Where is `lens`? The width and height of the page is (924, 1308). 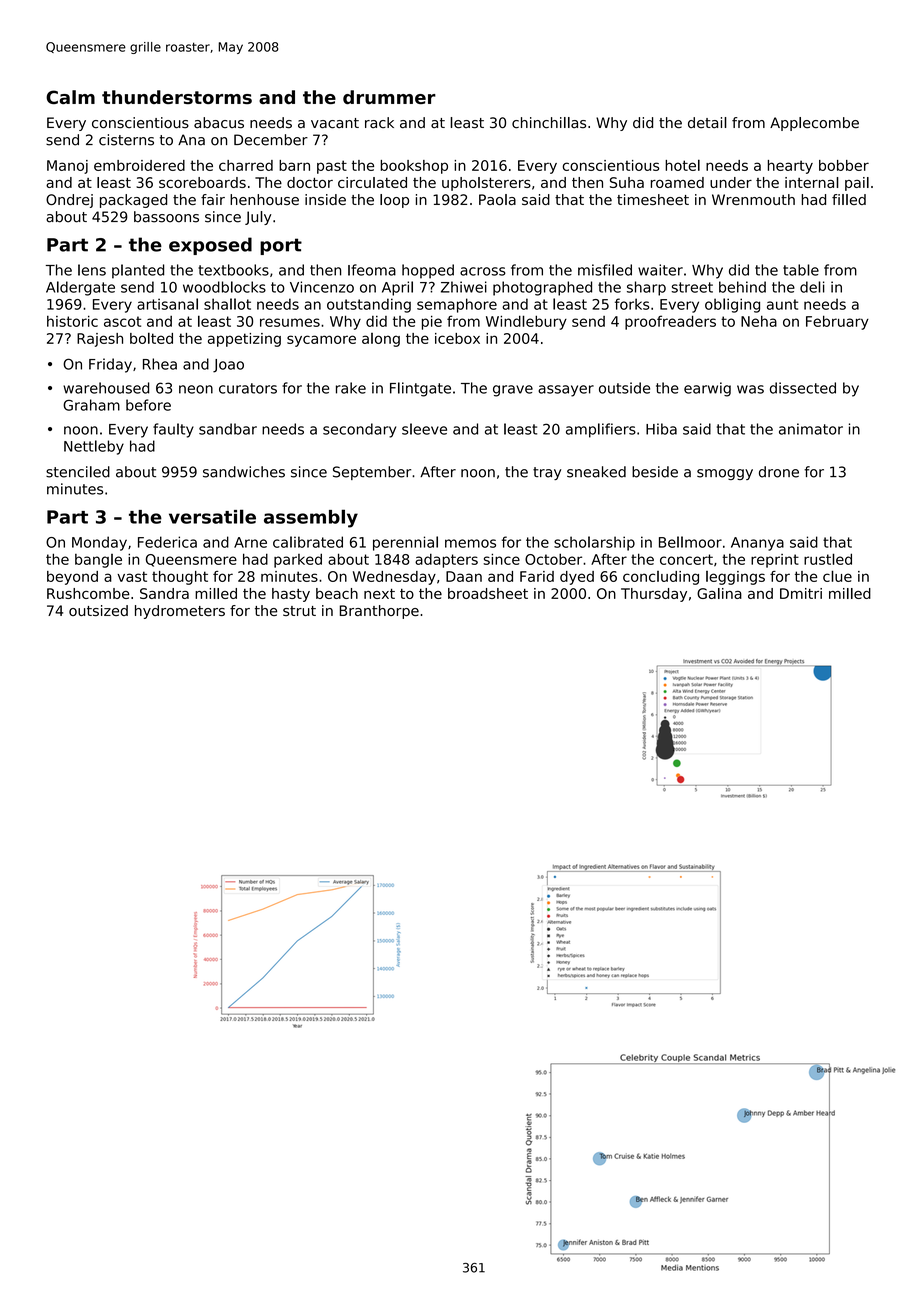 lens is located at coordinates (92, 270).
